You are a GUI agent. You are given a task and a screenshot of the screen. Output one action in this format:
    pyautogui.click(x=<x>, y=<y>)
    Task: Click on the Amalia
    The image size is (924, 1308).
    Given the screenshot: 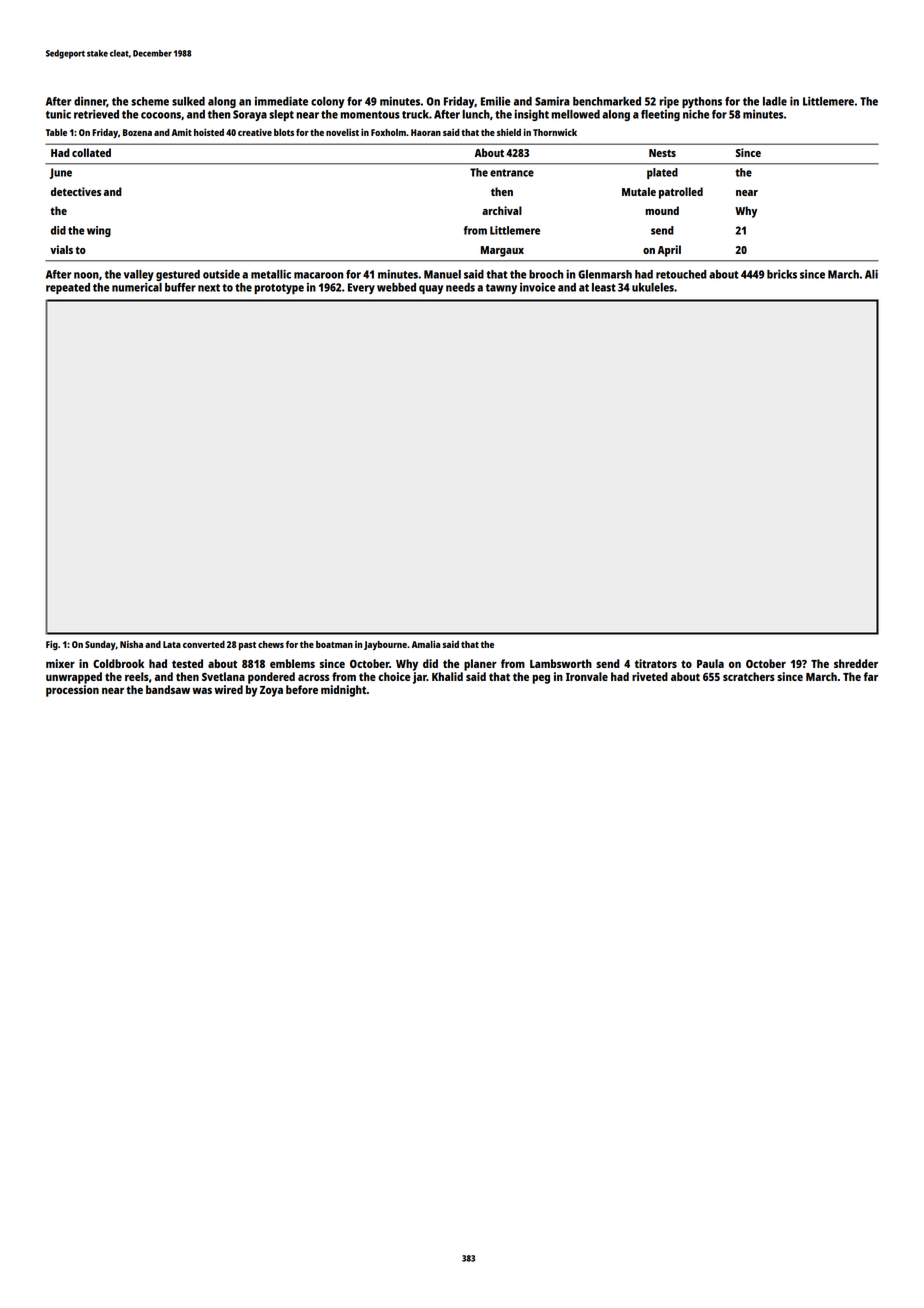 What is the action you would take?
    pyautogui.click(x=426, y=644)
